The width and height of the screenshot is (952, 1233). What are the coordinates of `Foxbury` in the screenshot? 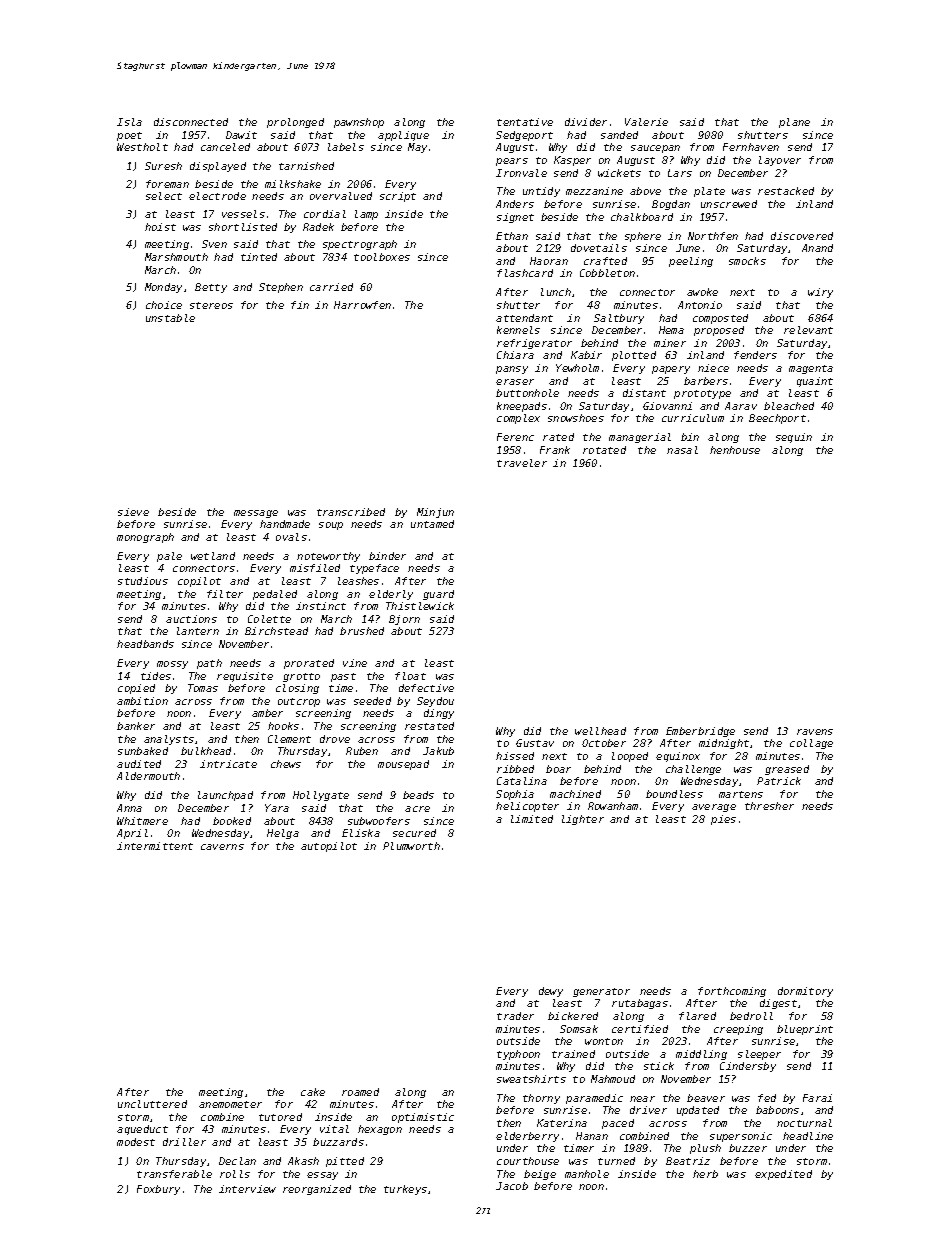 It's located at (158, 1190).
